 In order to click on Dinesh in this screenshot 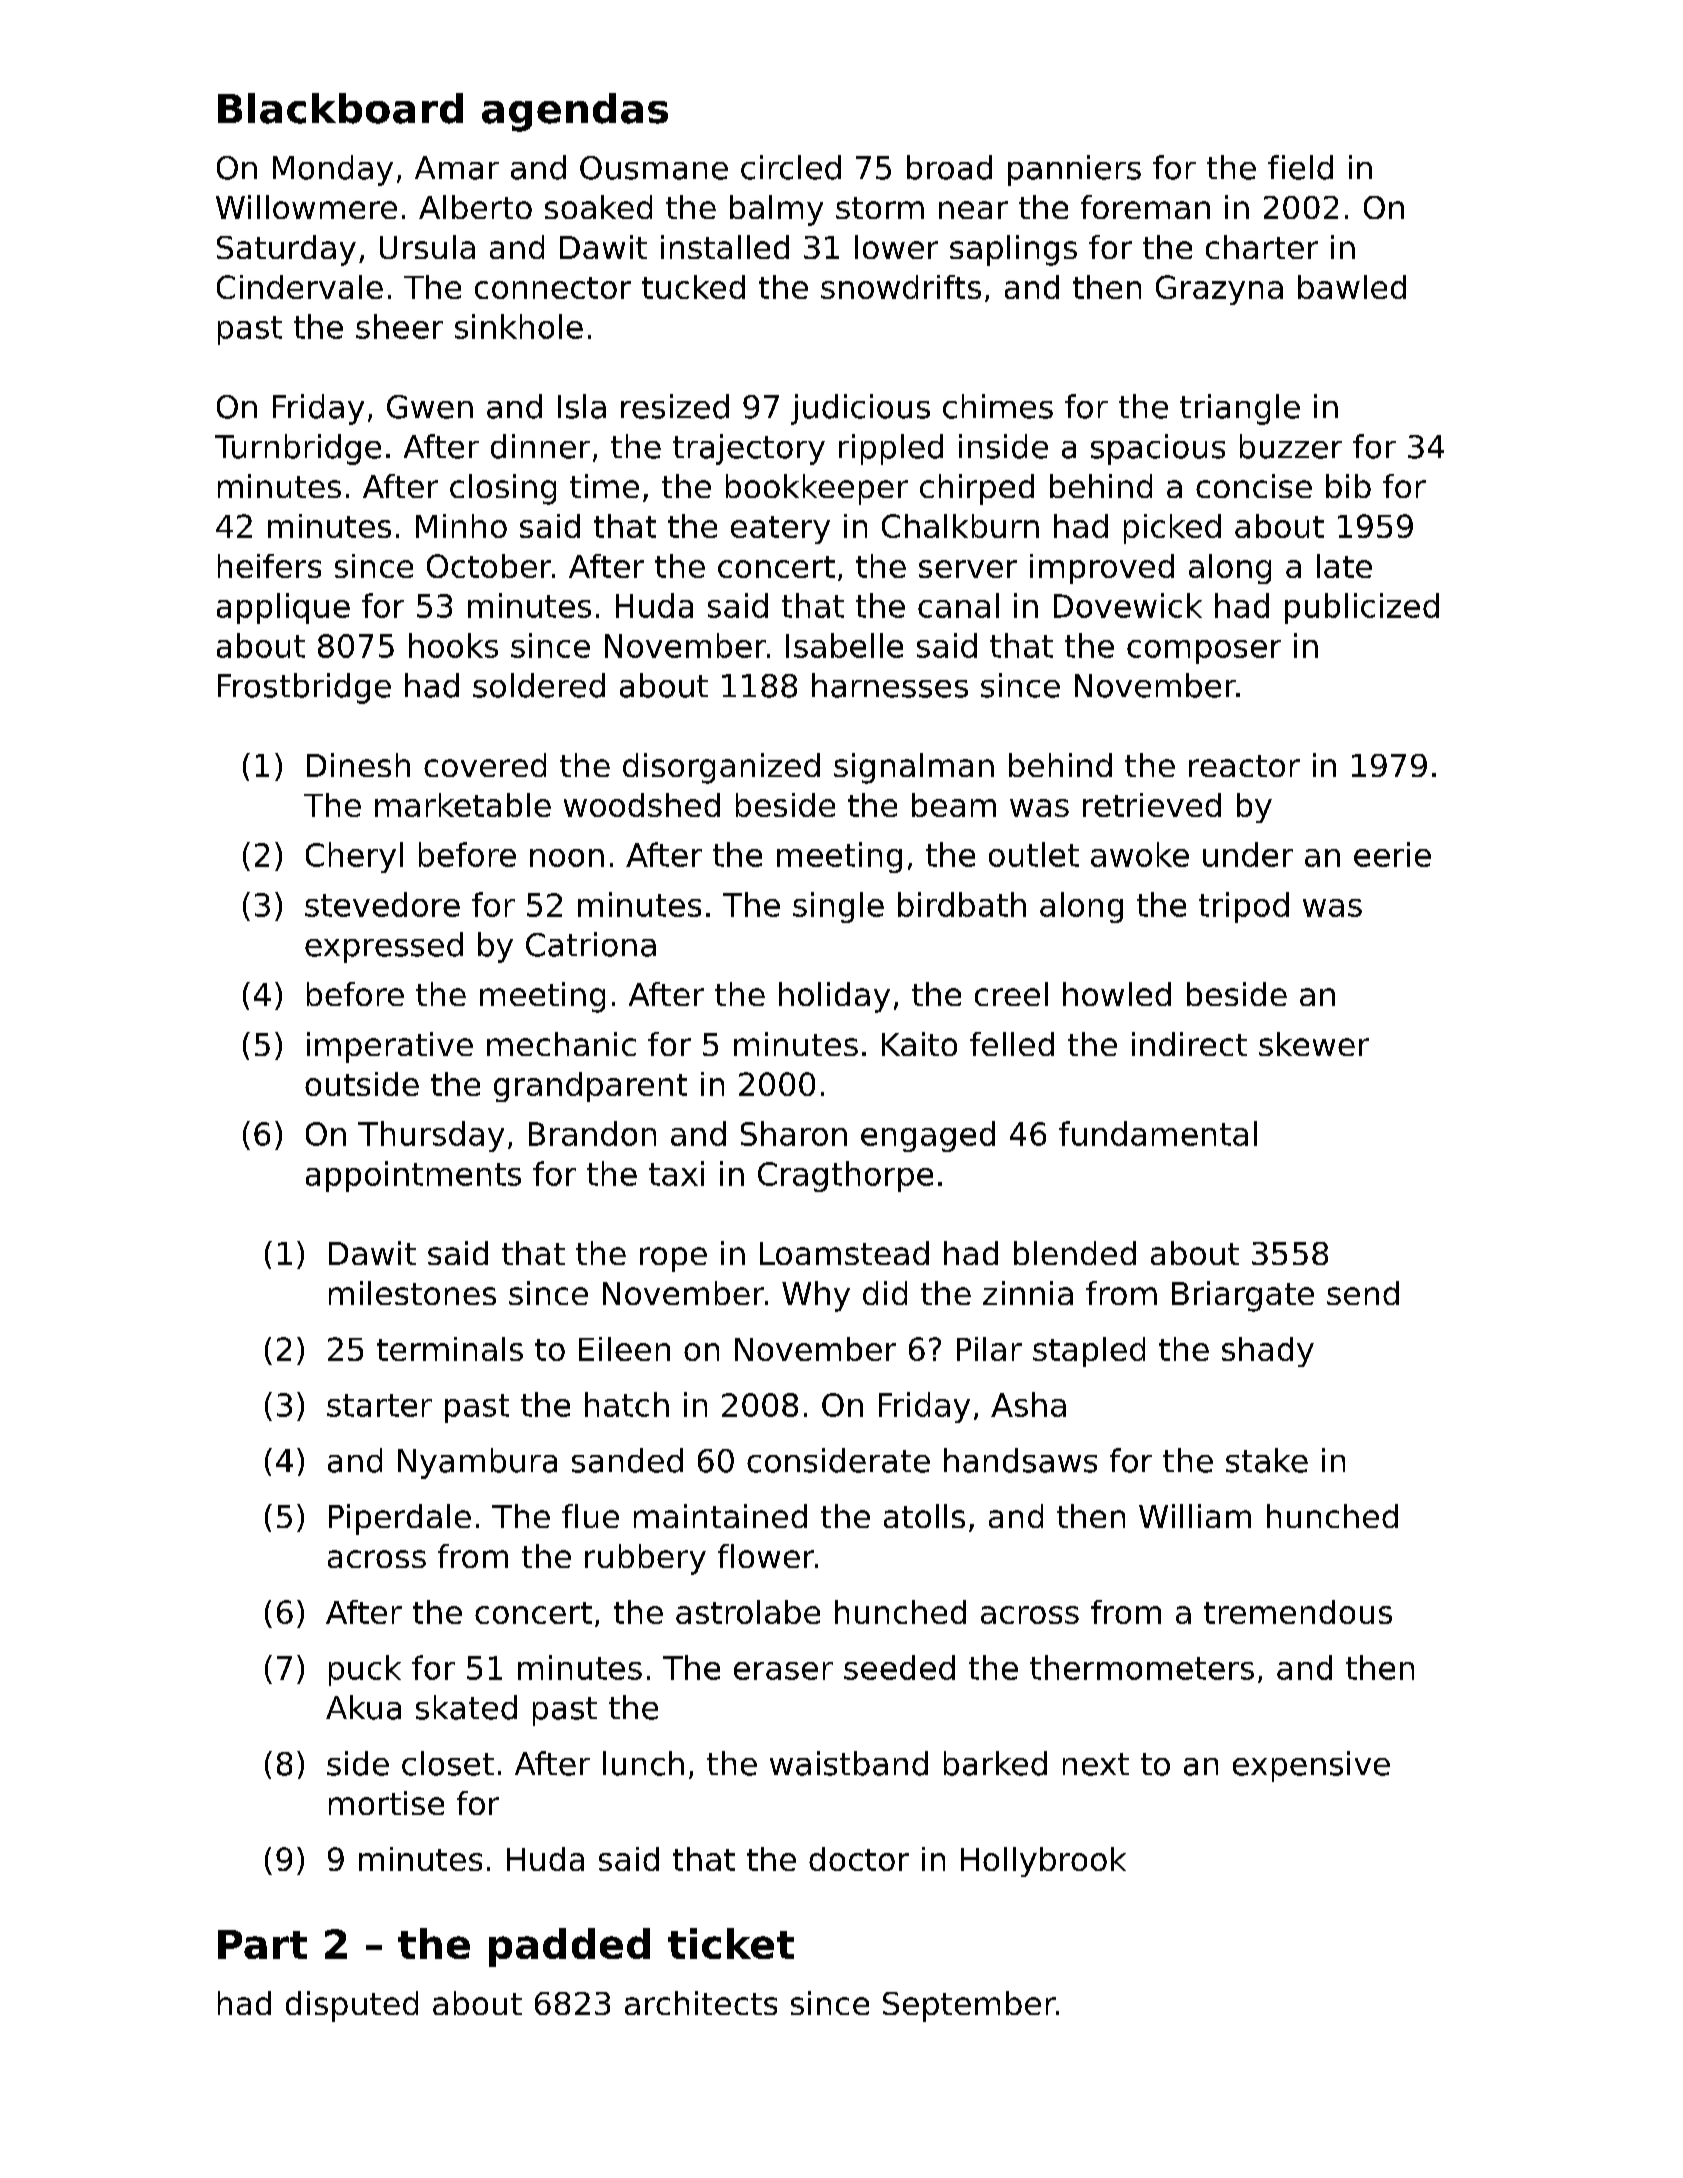, I will do `click(358, 765)`.
